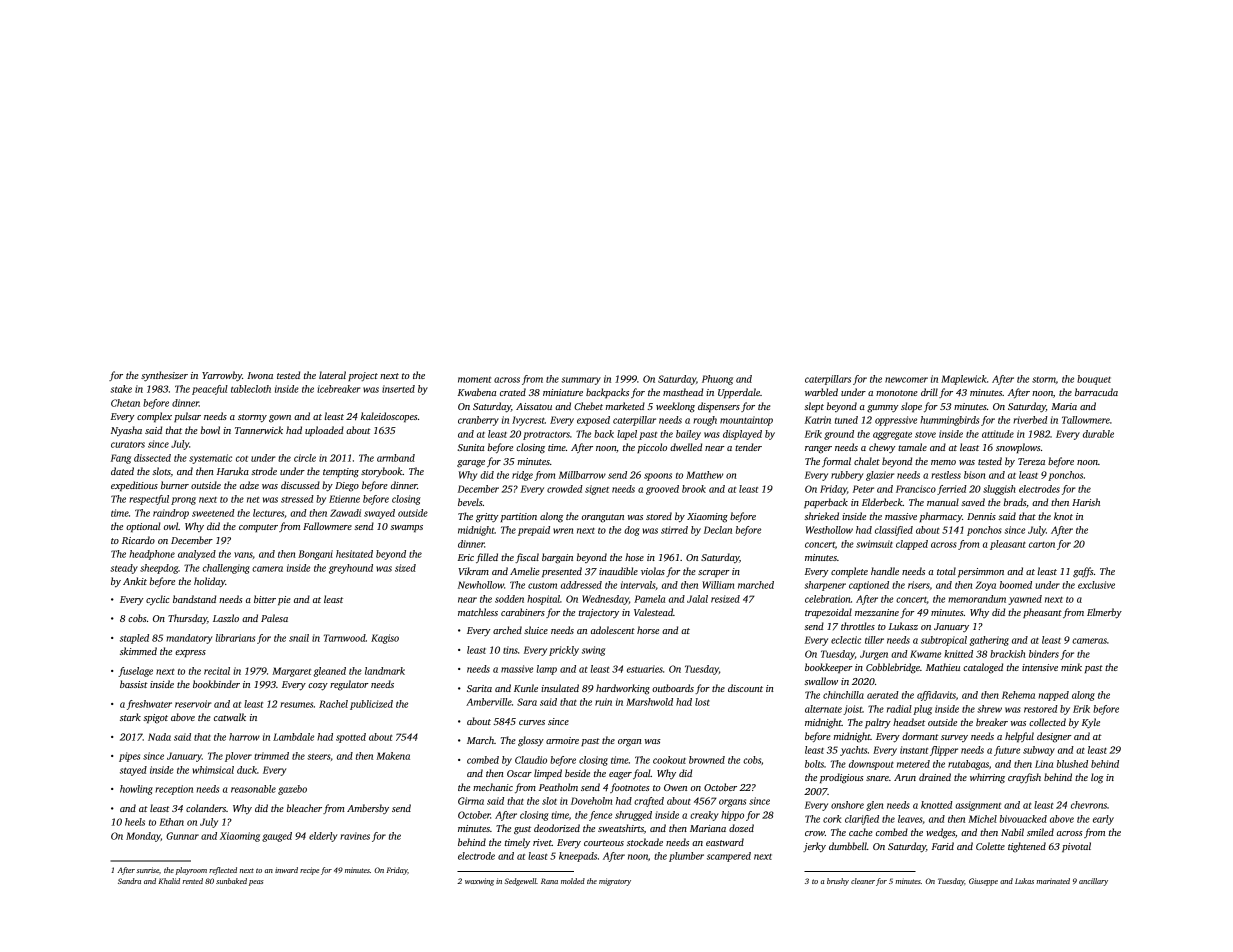  I want to click on Sandra, so click(129, 881).
